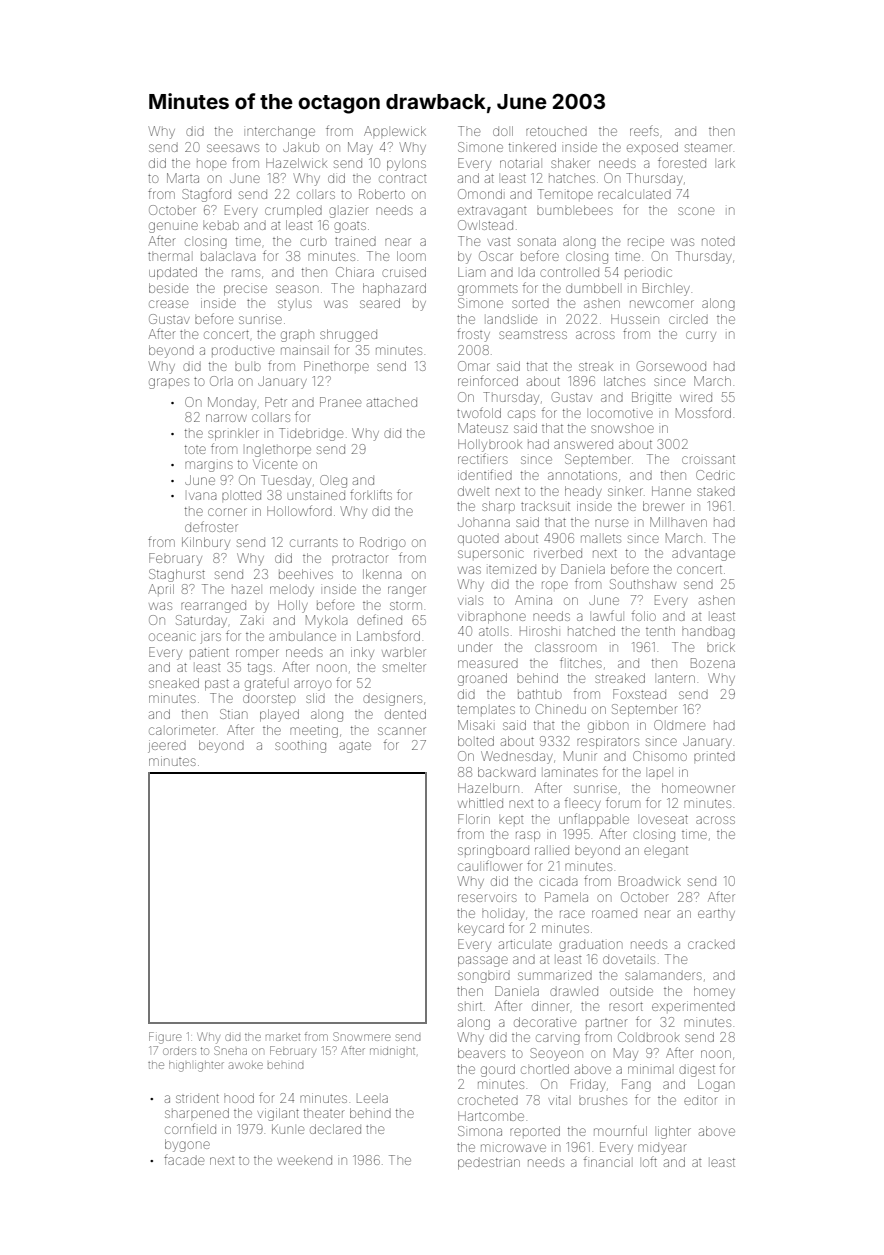 The width and height of the document is (884, 1255). I want to click on pedestrian, so click(489, 1163).
